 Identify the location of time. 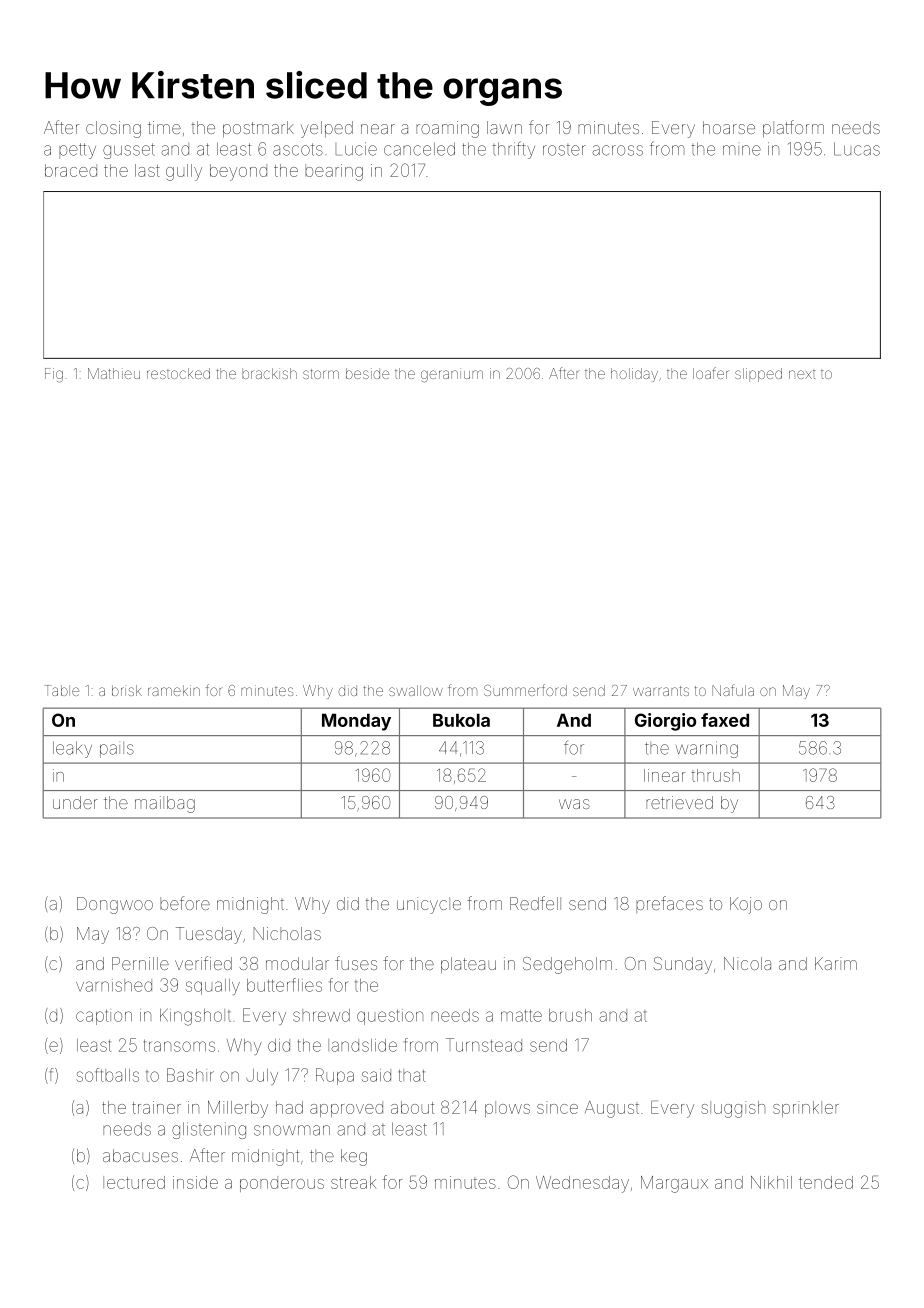
(164, 127).
